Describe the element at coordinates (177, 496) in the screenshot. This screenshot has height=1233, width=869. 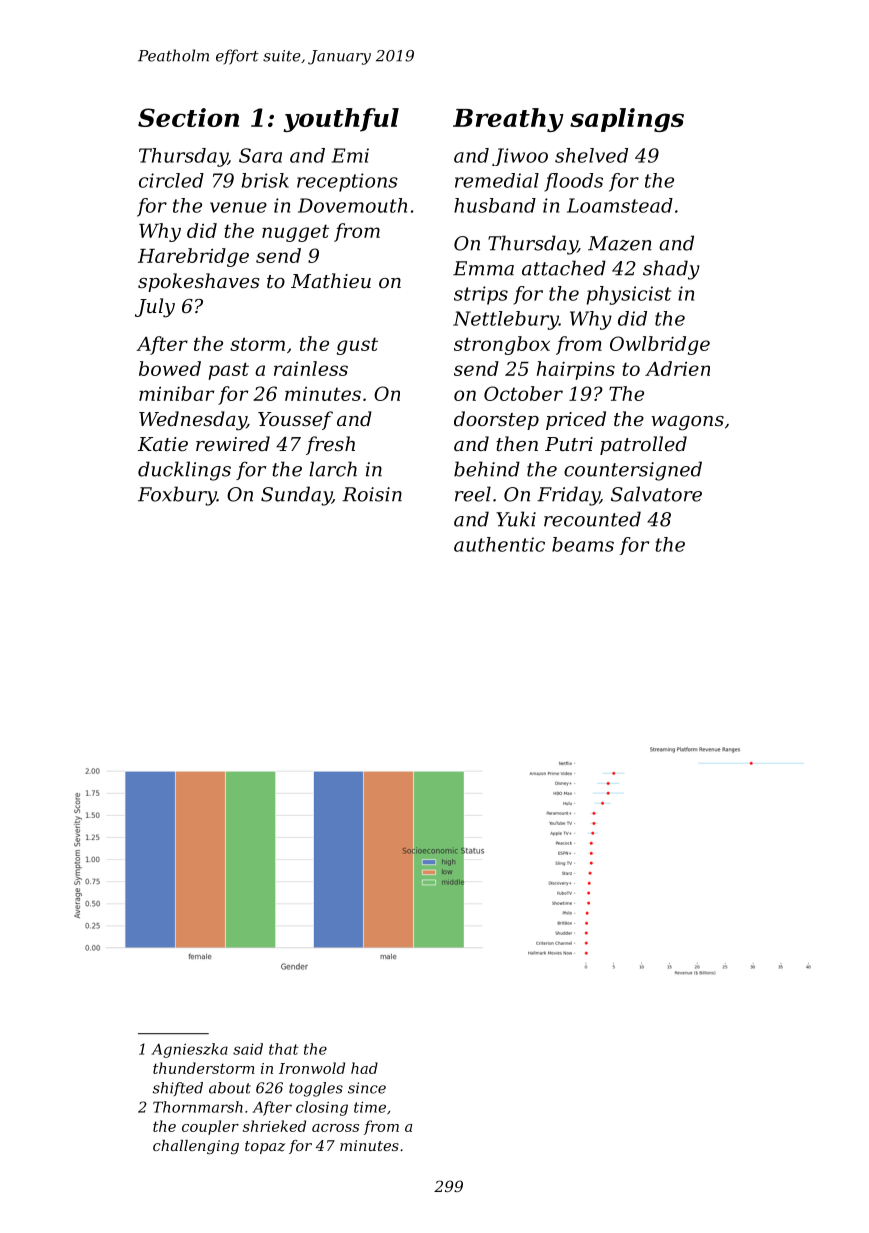
I see `Foxbury` at that location.
